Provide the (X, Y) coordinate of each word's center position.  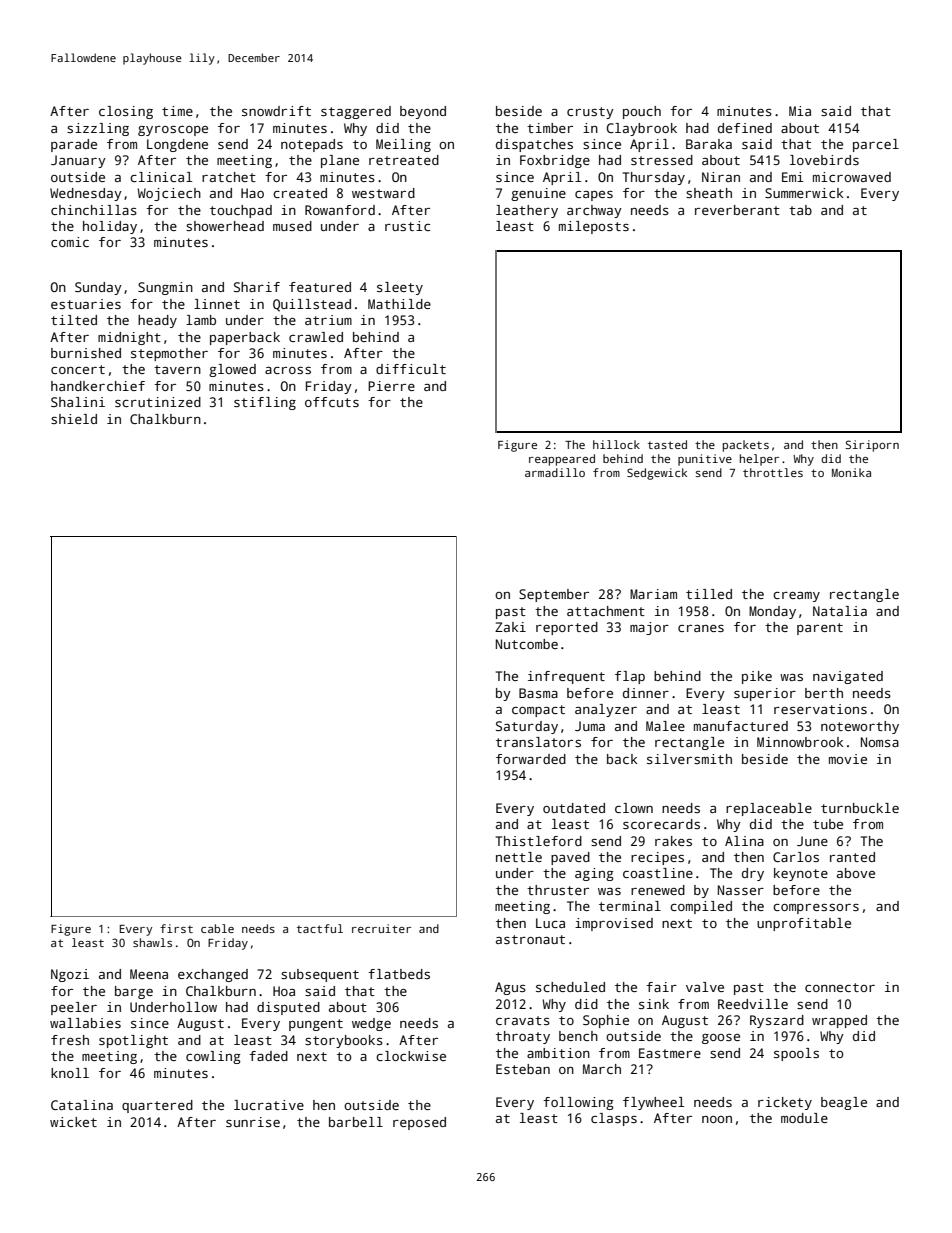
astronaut (530, 939)
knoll (70, 1073)
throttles (773, 472)
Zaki (510, 627)
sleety (400, 288)
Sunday (98, 288)
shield (74, 419)
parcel (876, 145)
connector (840, 987)
